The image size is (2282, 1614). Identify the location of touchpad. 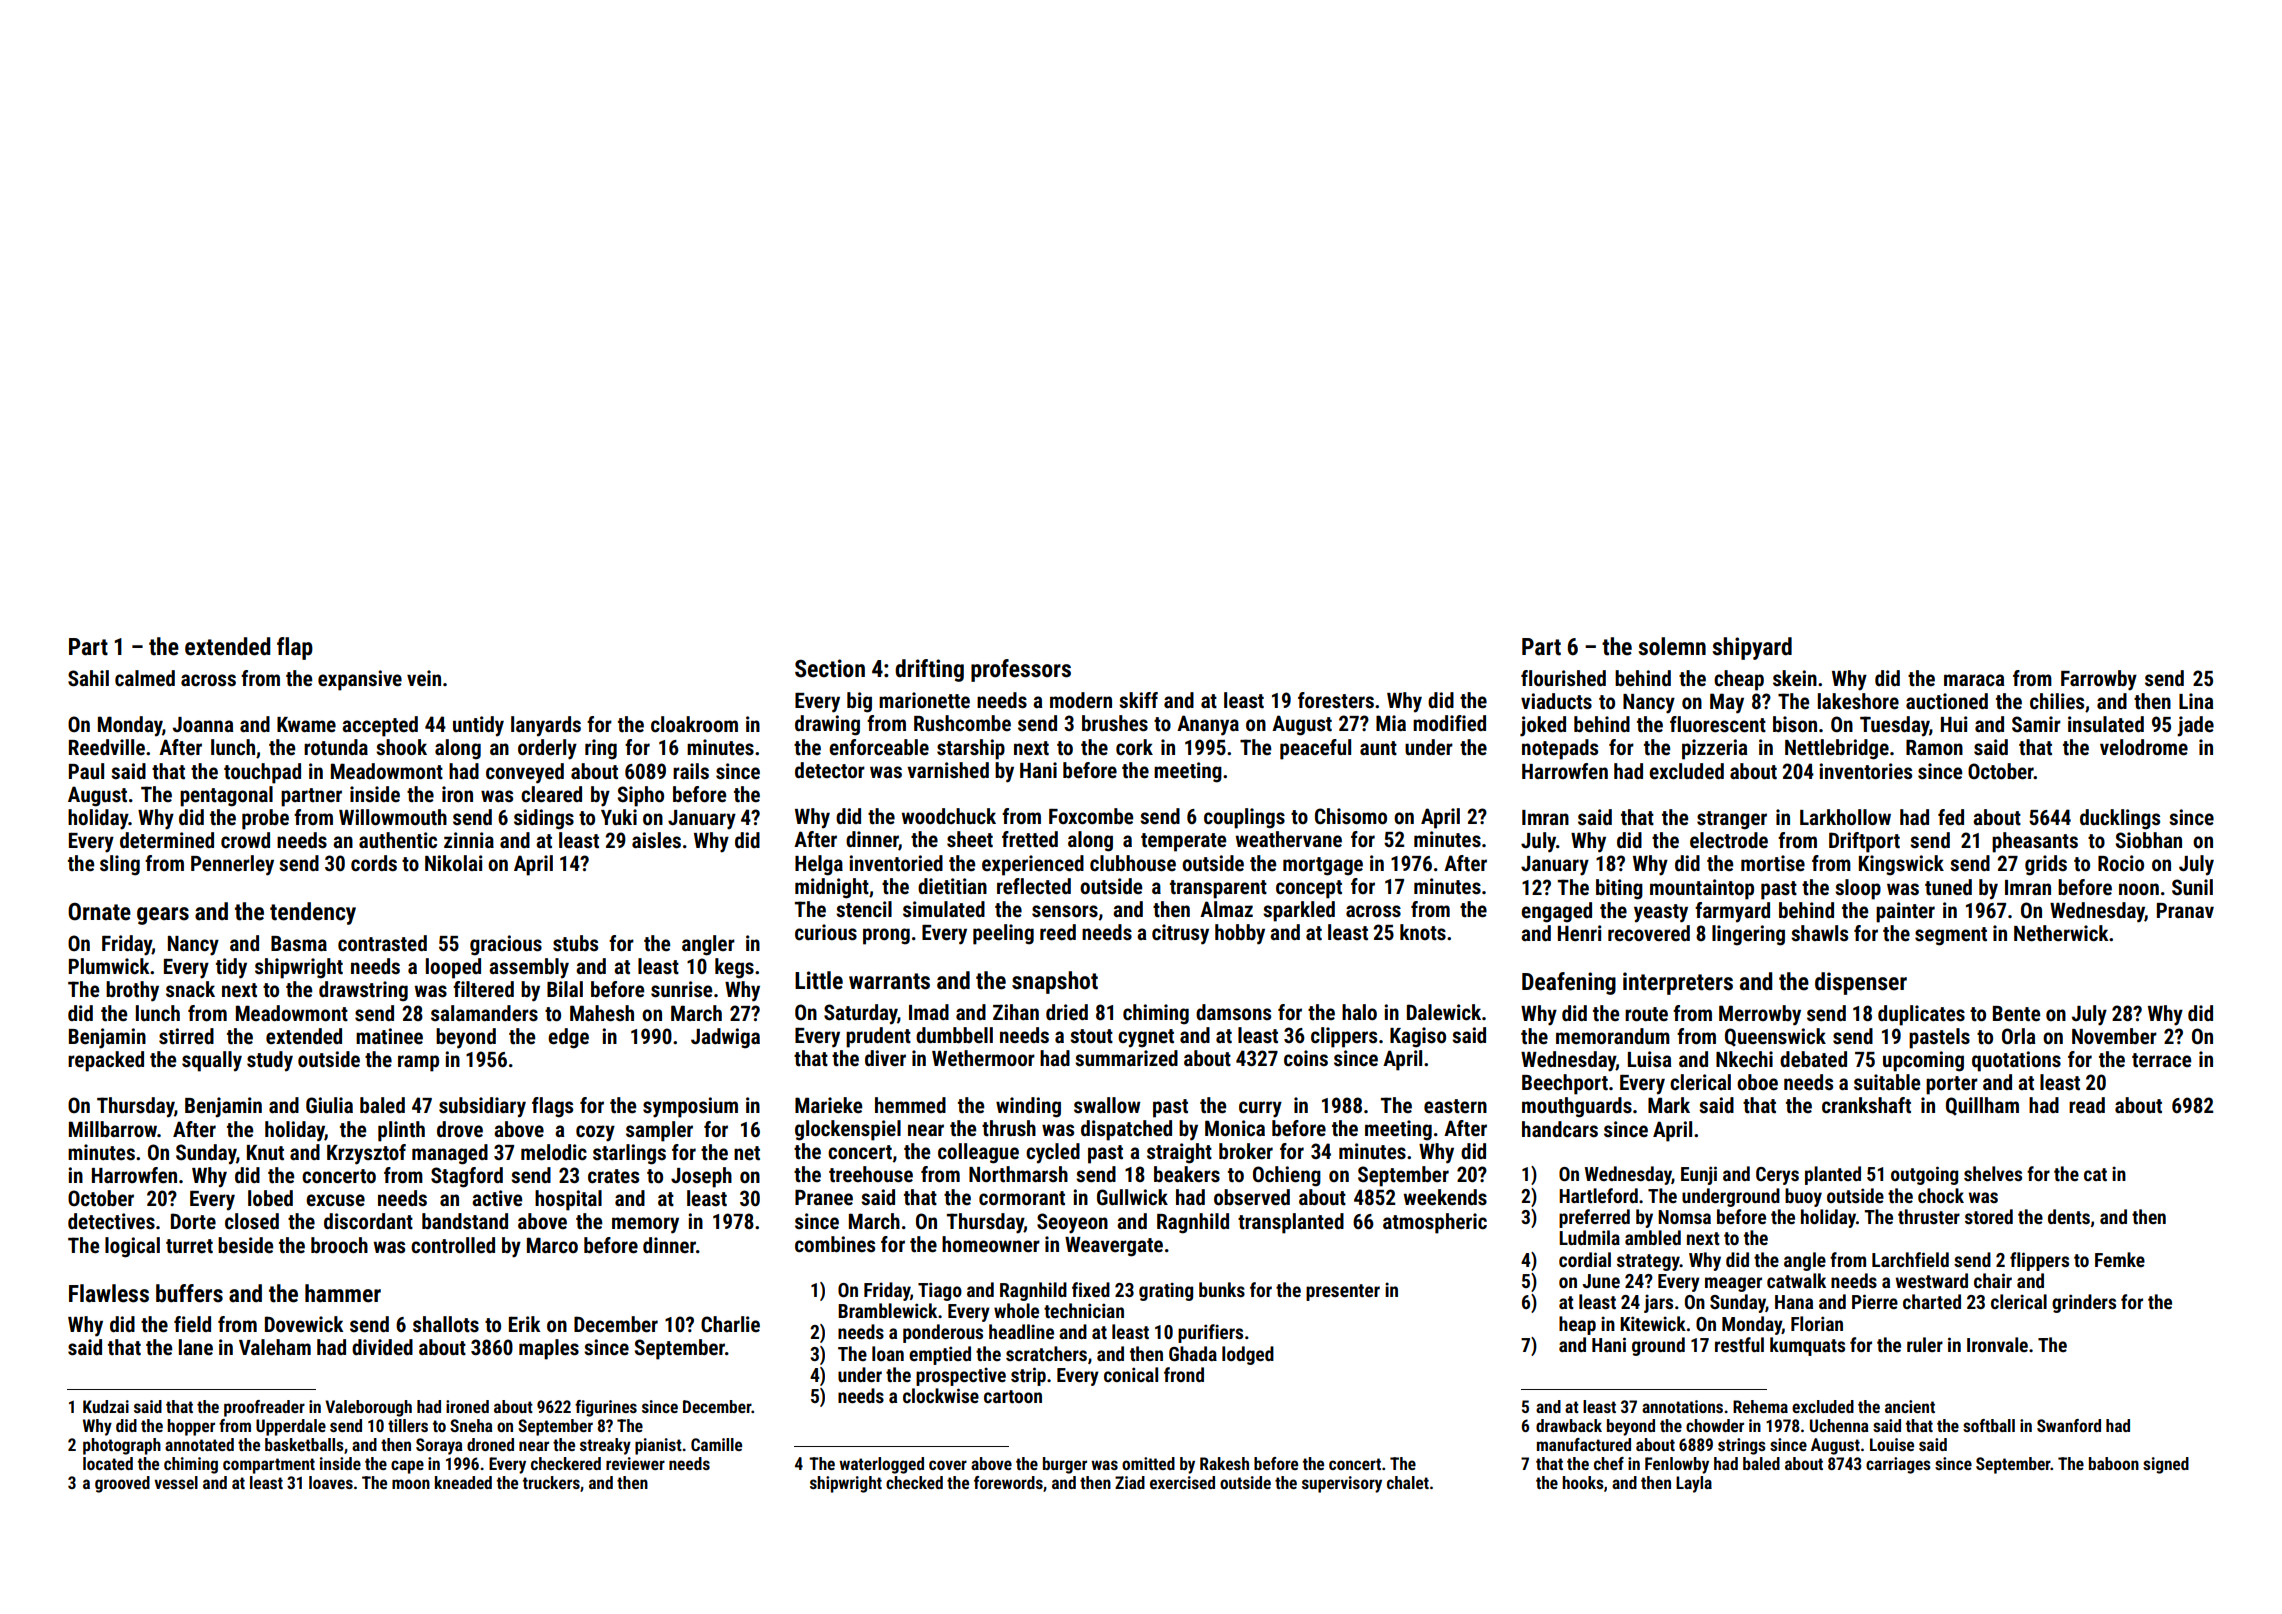
(262, 773).
